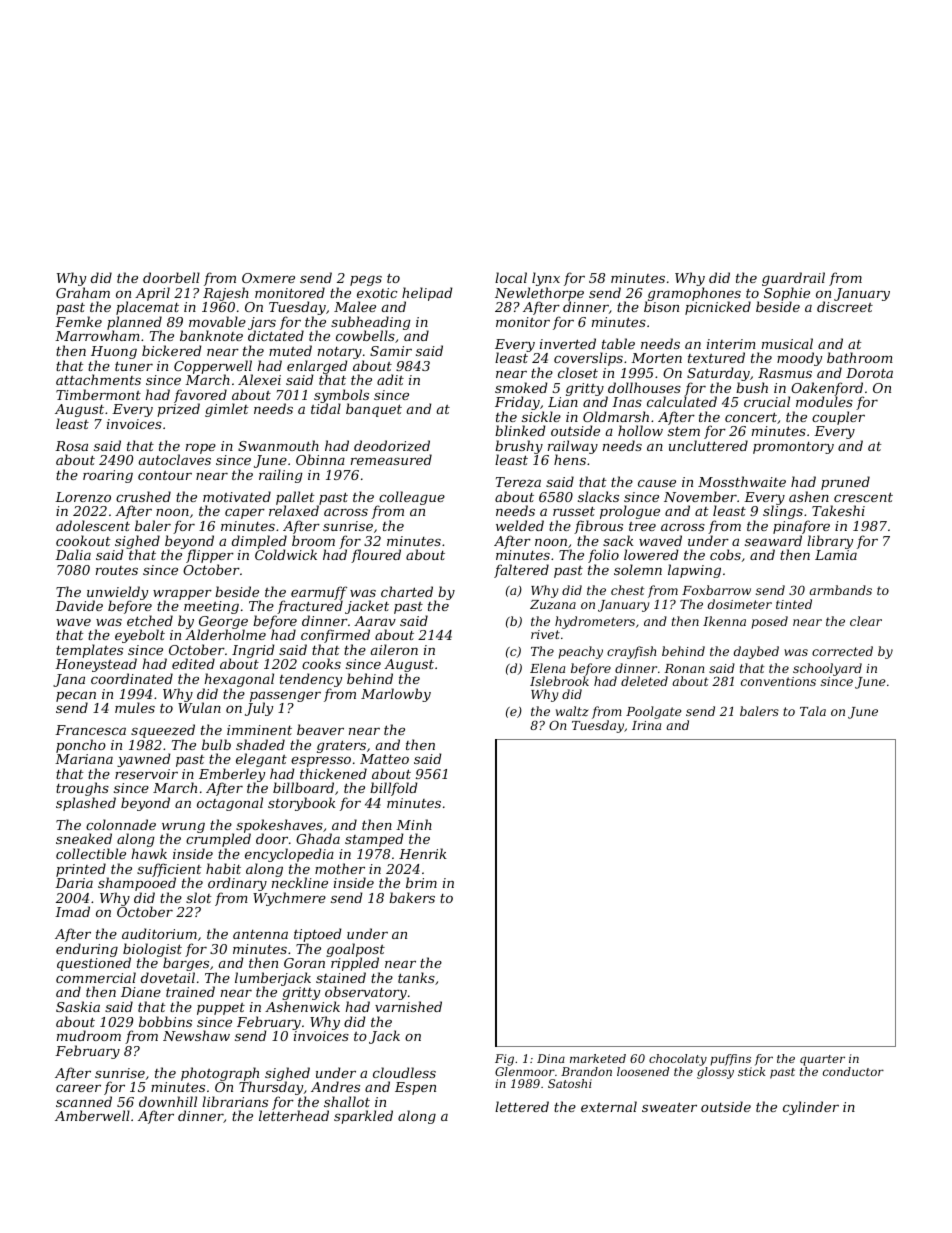  What do you see at coordinates (412, 897) in the screenshot?
I see `bakers` at bounding box center [412, 897].
